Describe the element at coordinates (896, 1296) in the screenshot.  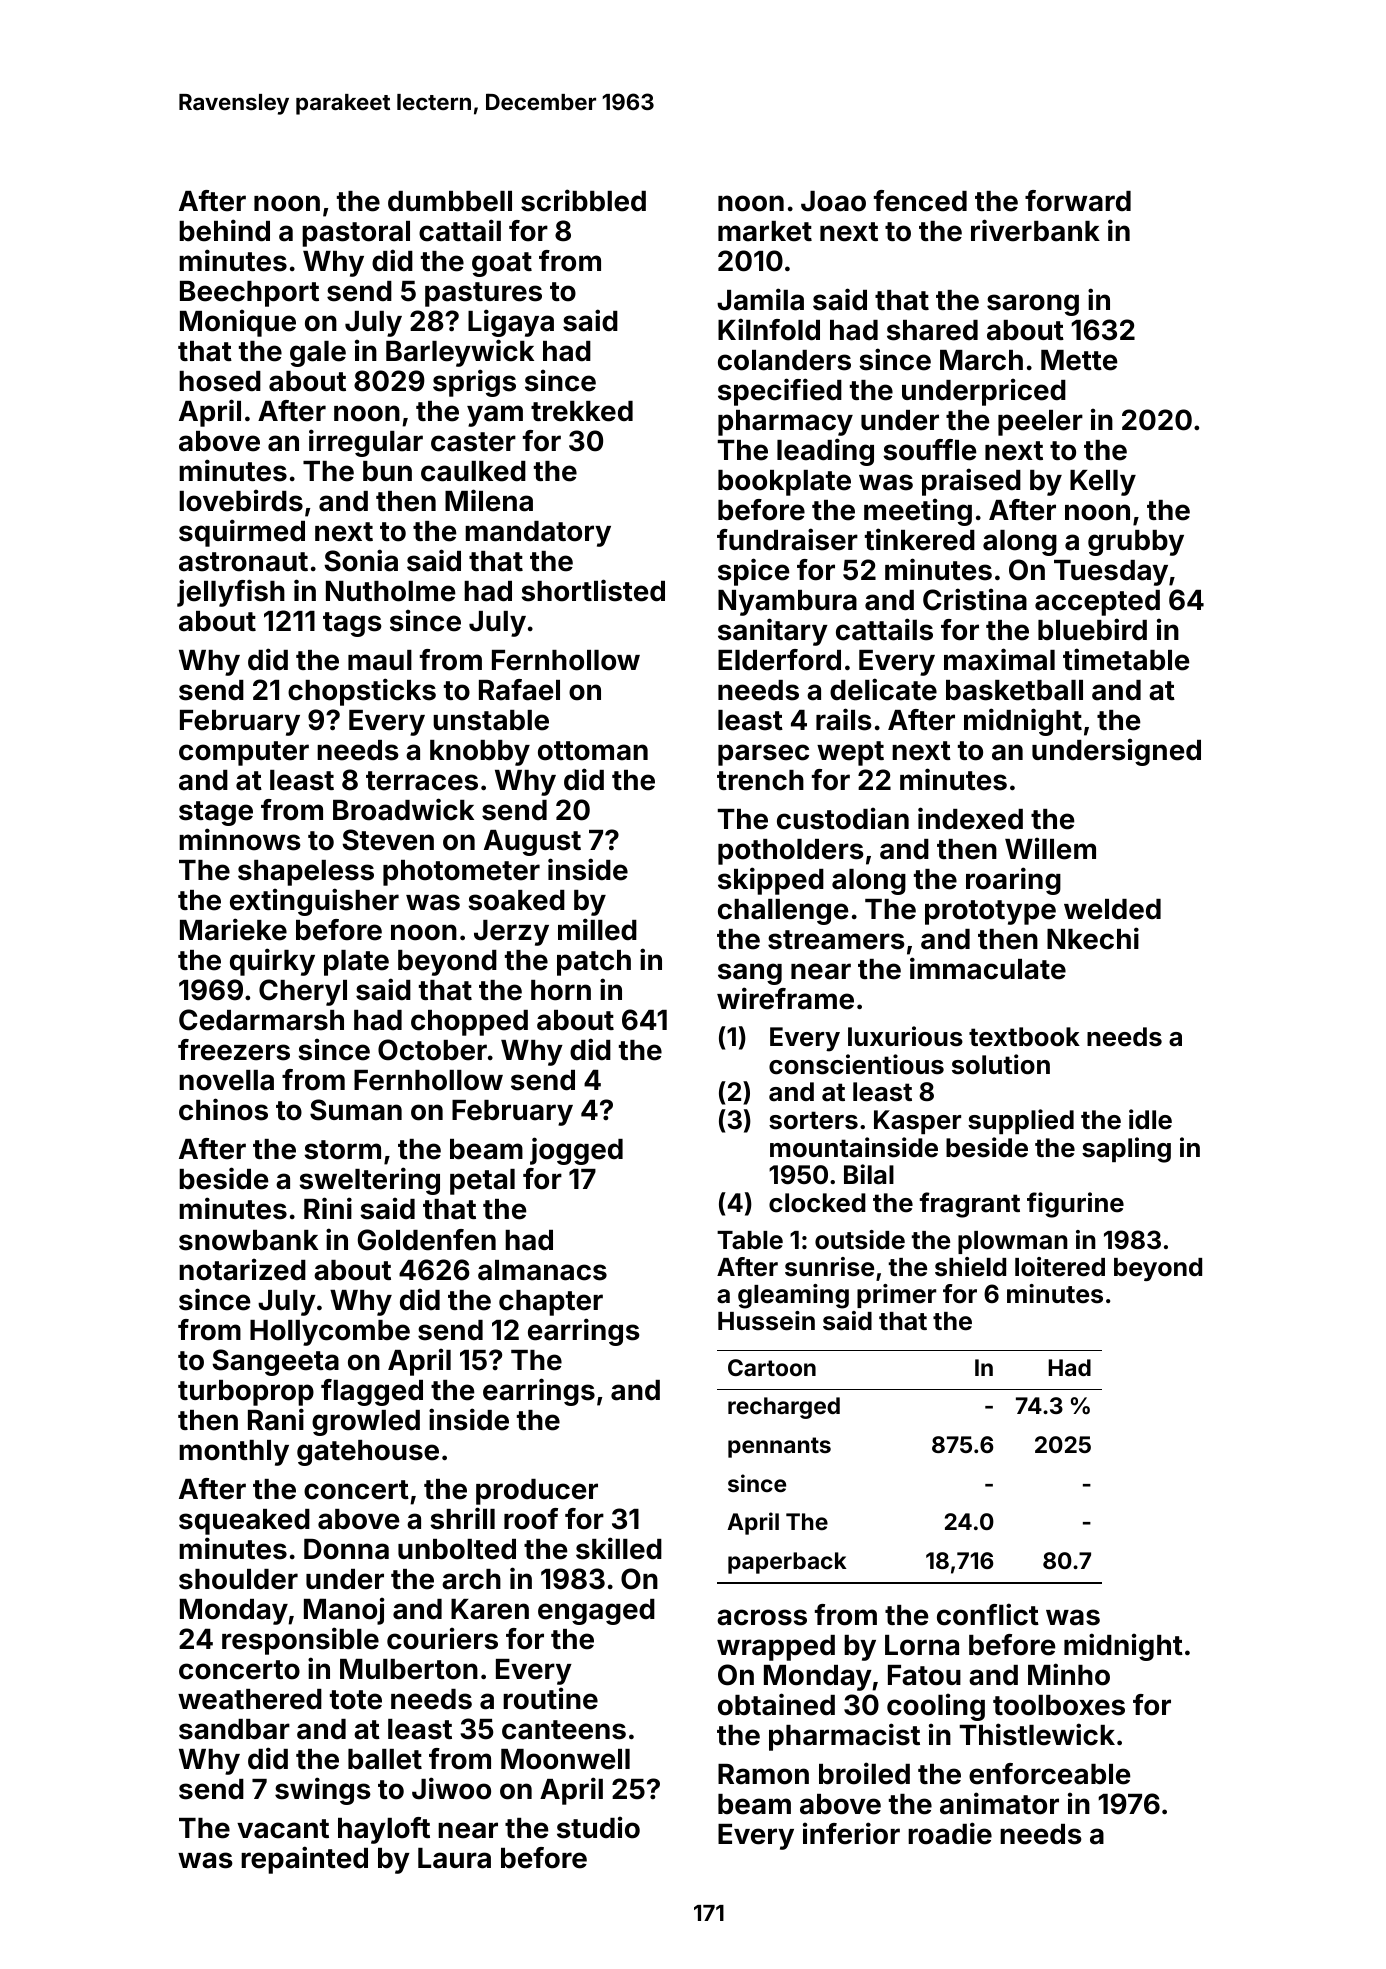
I see `primer` at that location.
